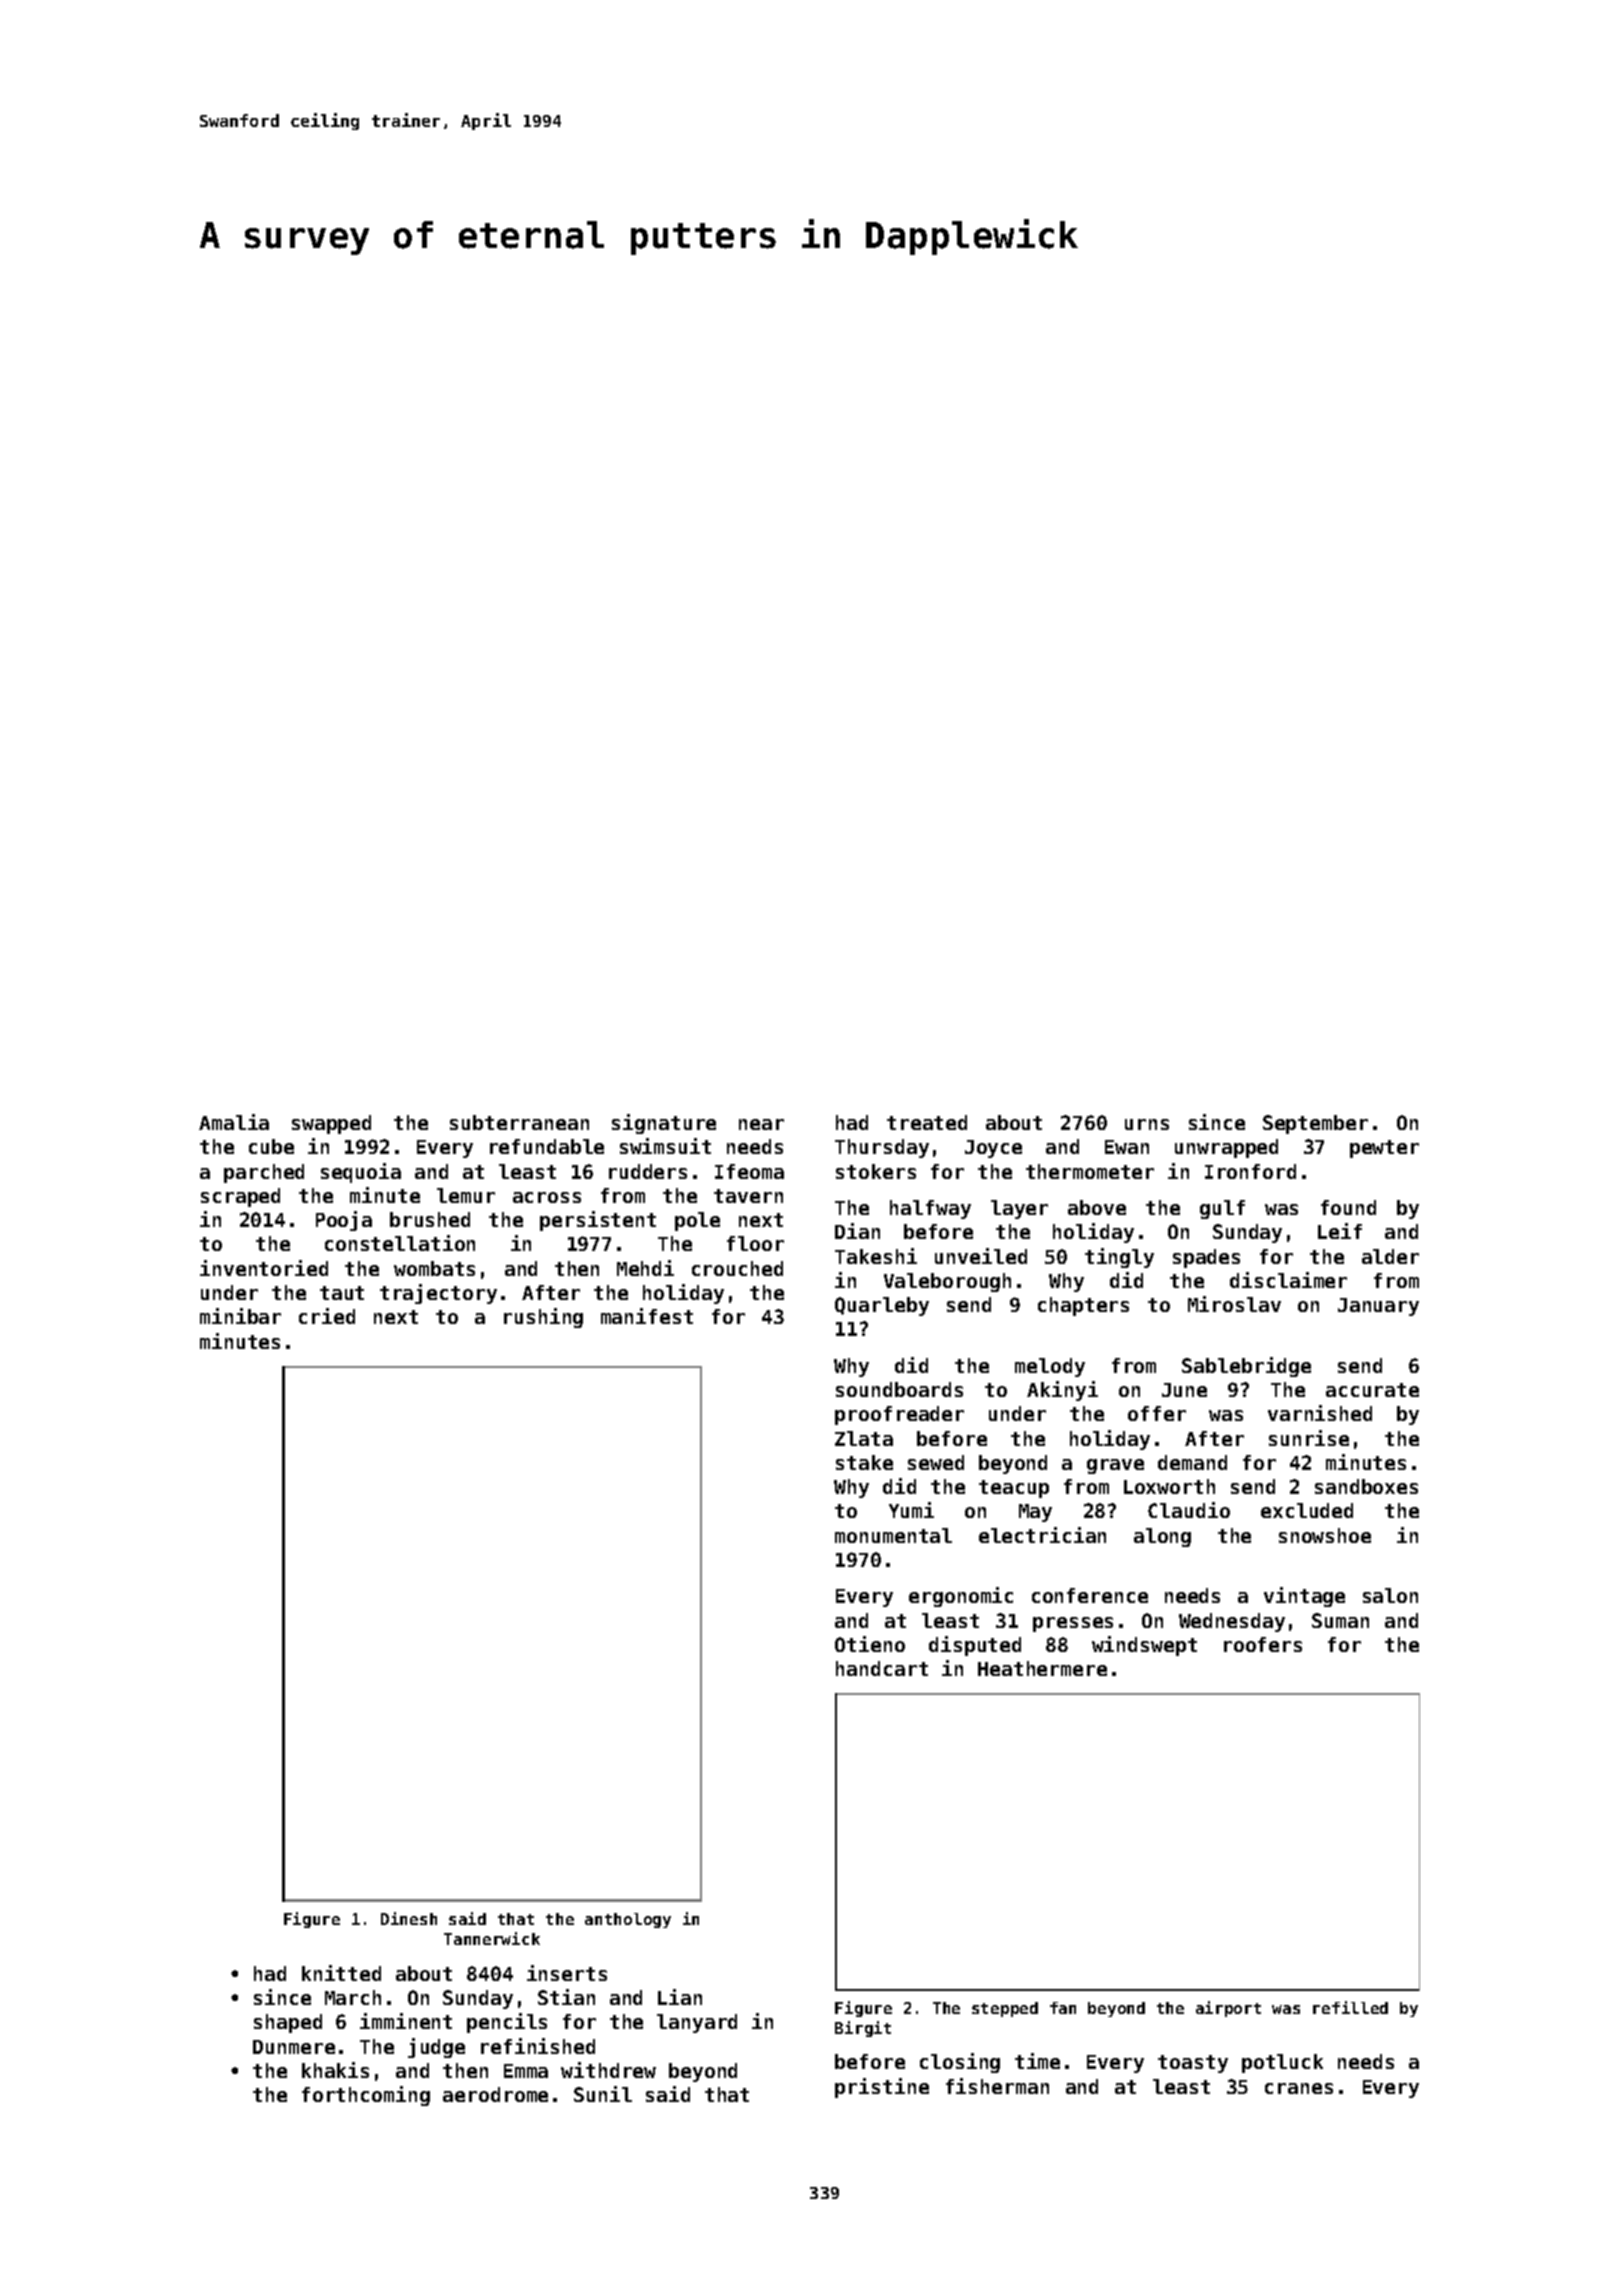 Image resolution: width=1620 pixels, height=2292 pixels. I want to click on manifest, so click(647, 1316).
